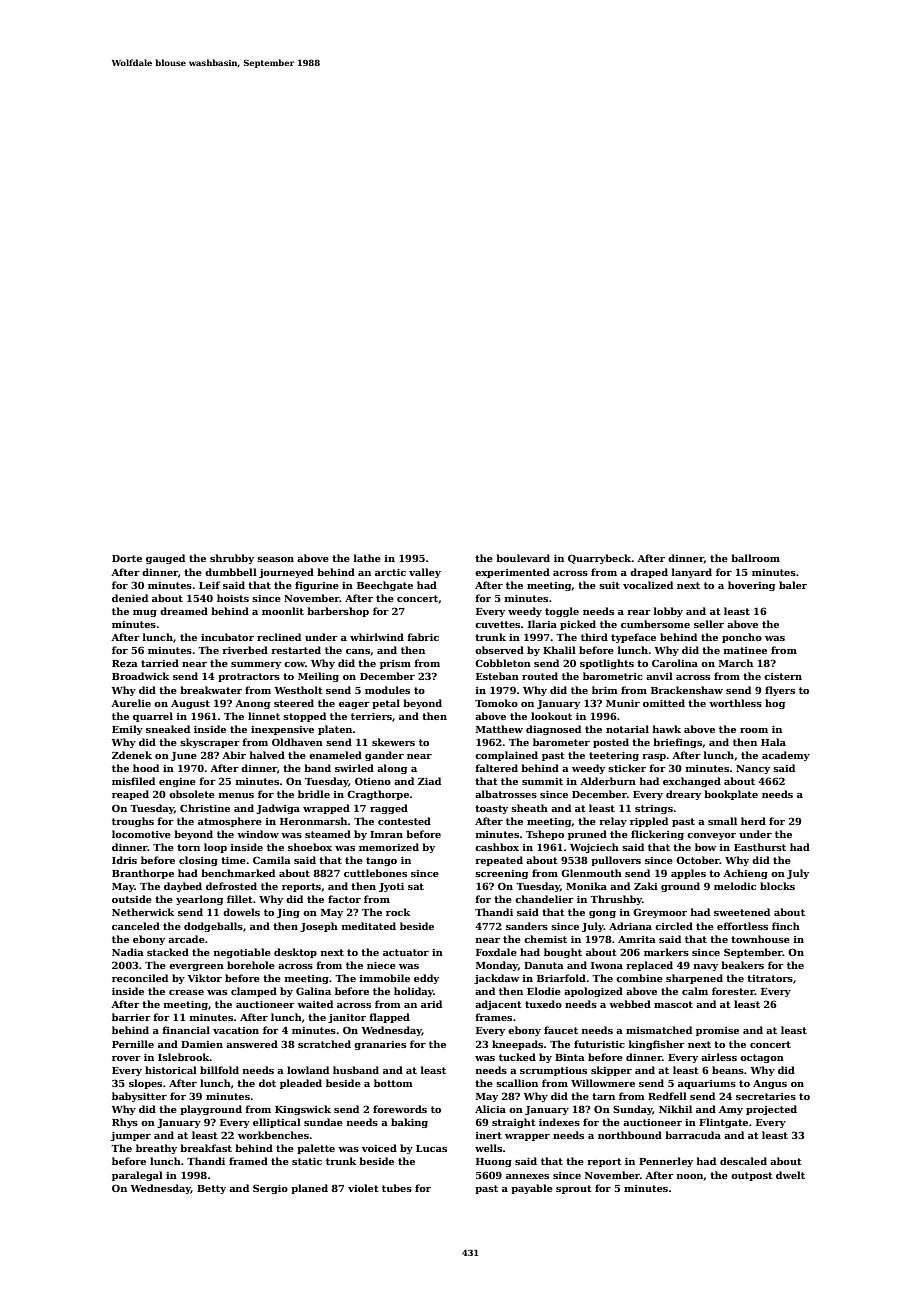 The height and width of the screenshot is (1308, 924). Describe the element at coordinates (793, 585) in the screenshot. I see `baler` at that location.
